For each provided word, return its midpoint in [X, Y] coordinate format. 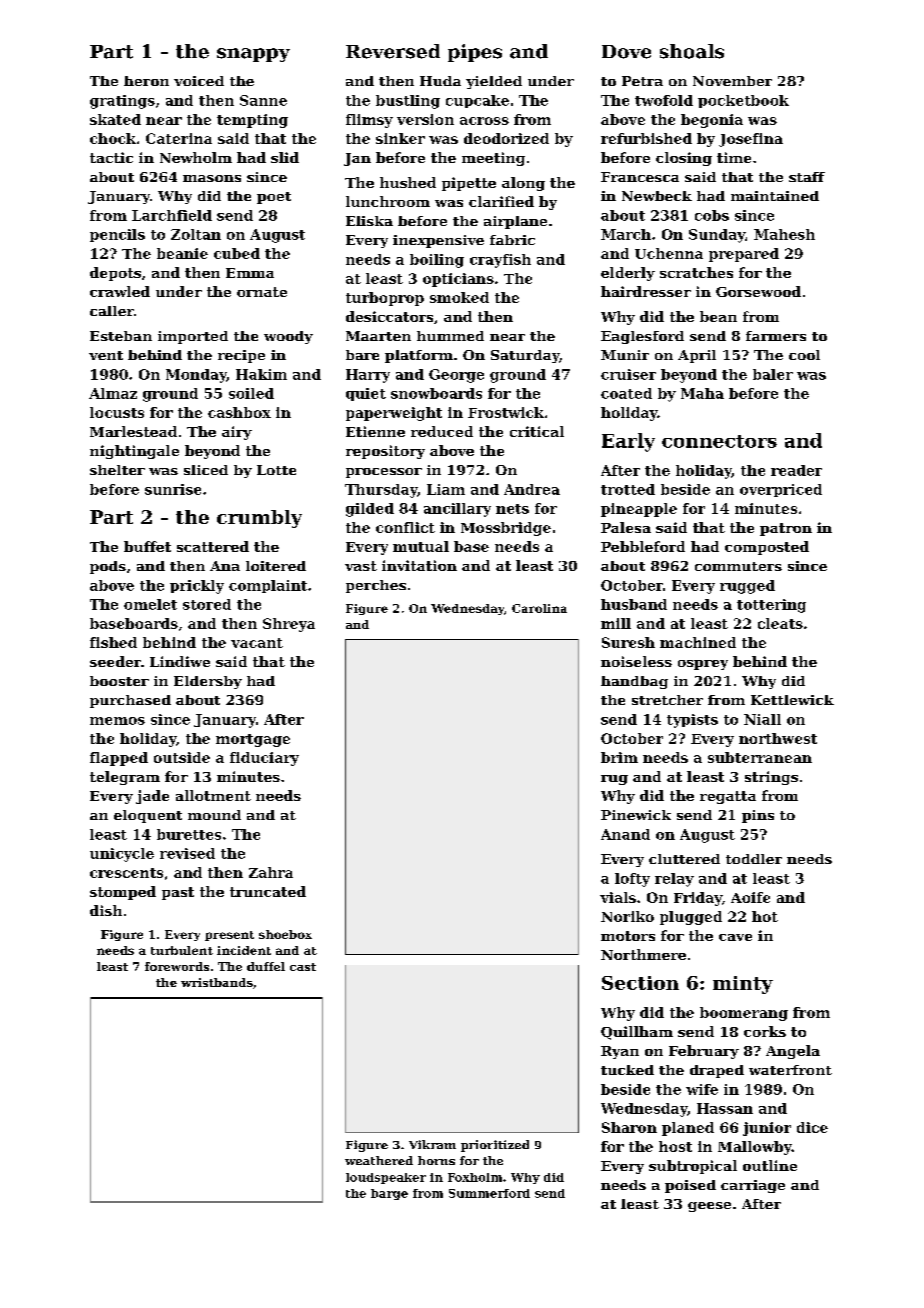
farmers [776, 336]
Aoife [750, 897]
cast [303, 967]
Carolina [539, 608]
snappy [253, 55]
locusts [117, 412]
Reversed [393, 51]
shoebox [285, 934]
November [732, 81]
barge [389, 1194]
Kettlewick [792, 700]
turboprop [385, 299]
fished [113, 642]
